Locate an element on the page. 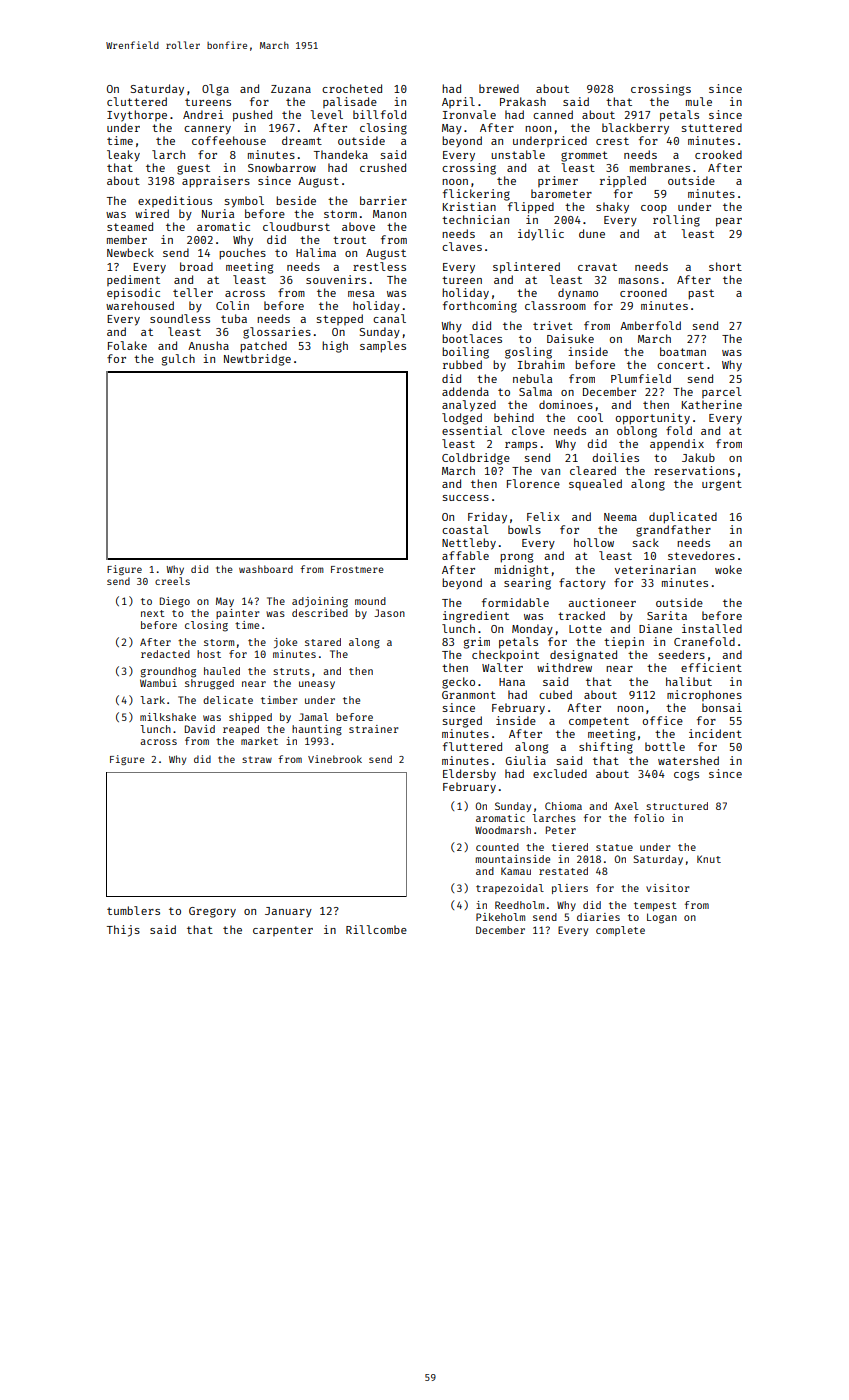  dominoes is located at coordinates (566, 404).
